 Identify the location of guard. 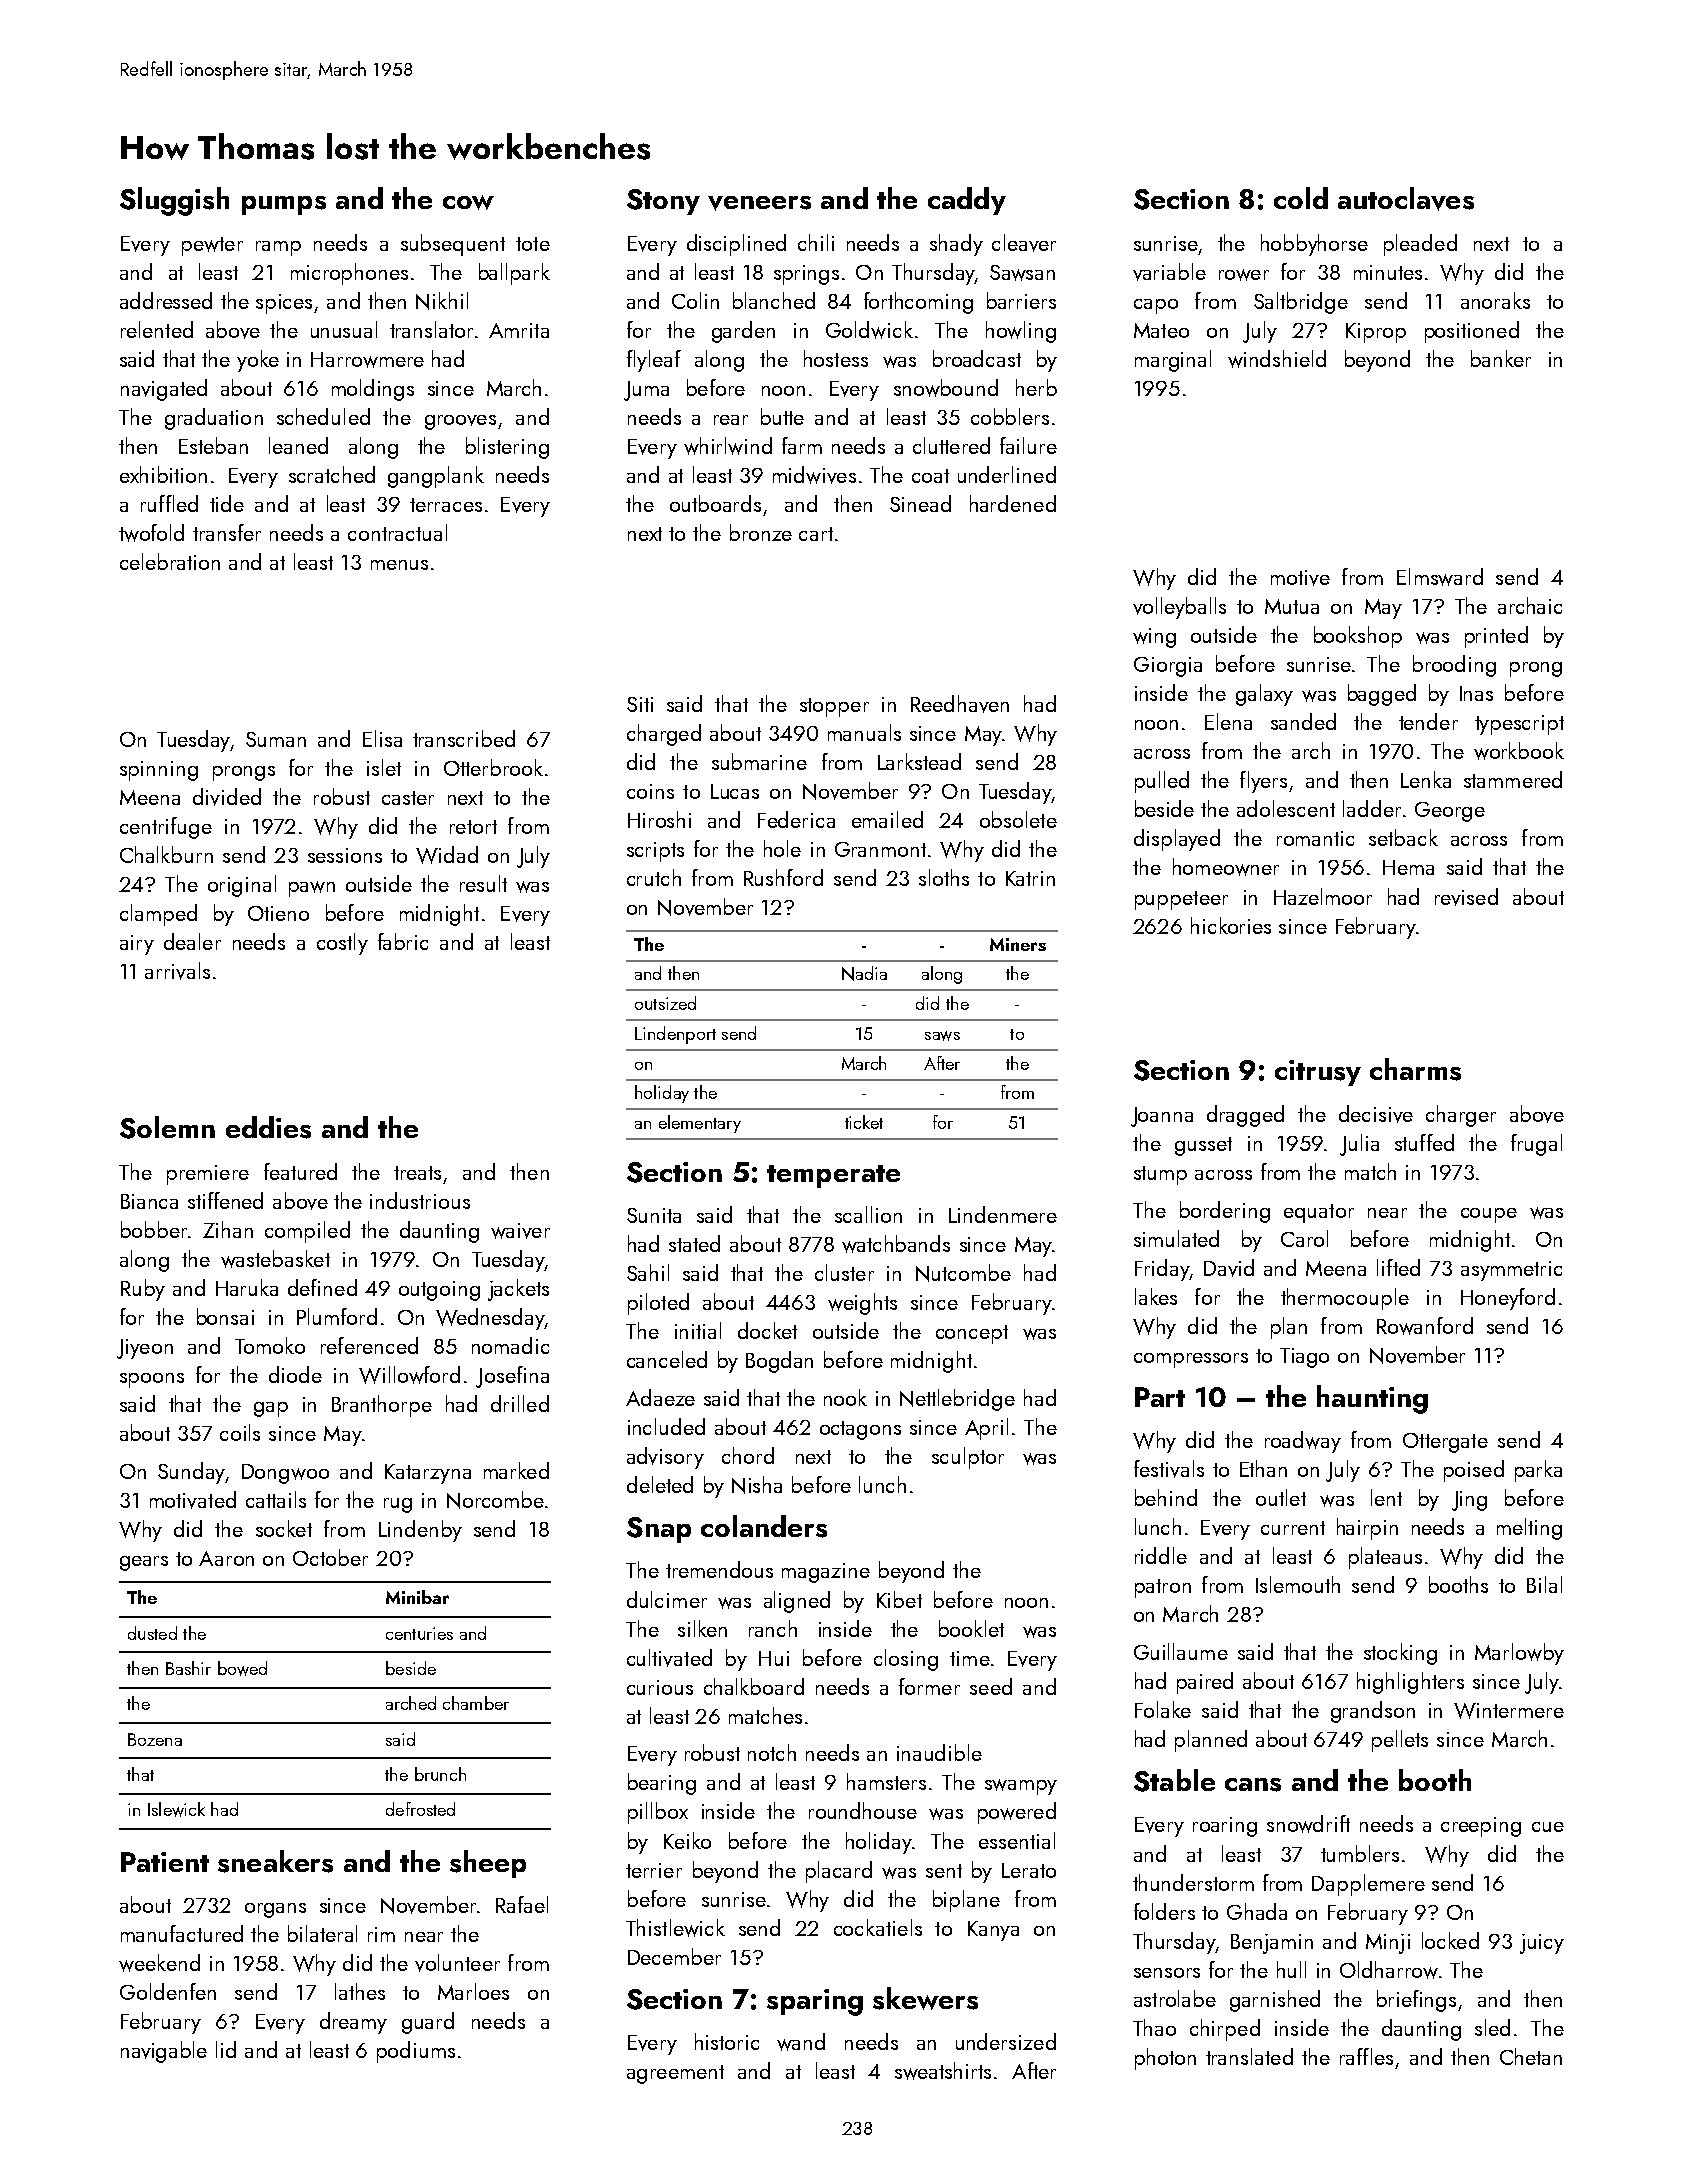
(428, 2023).
